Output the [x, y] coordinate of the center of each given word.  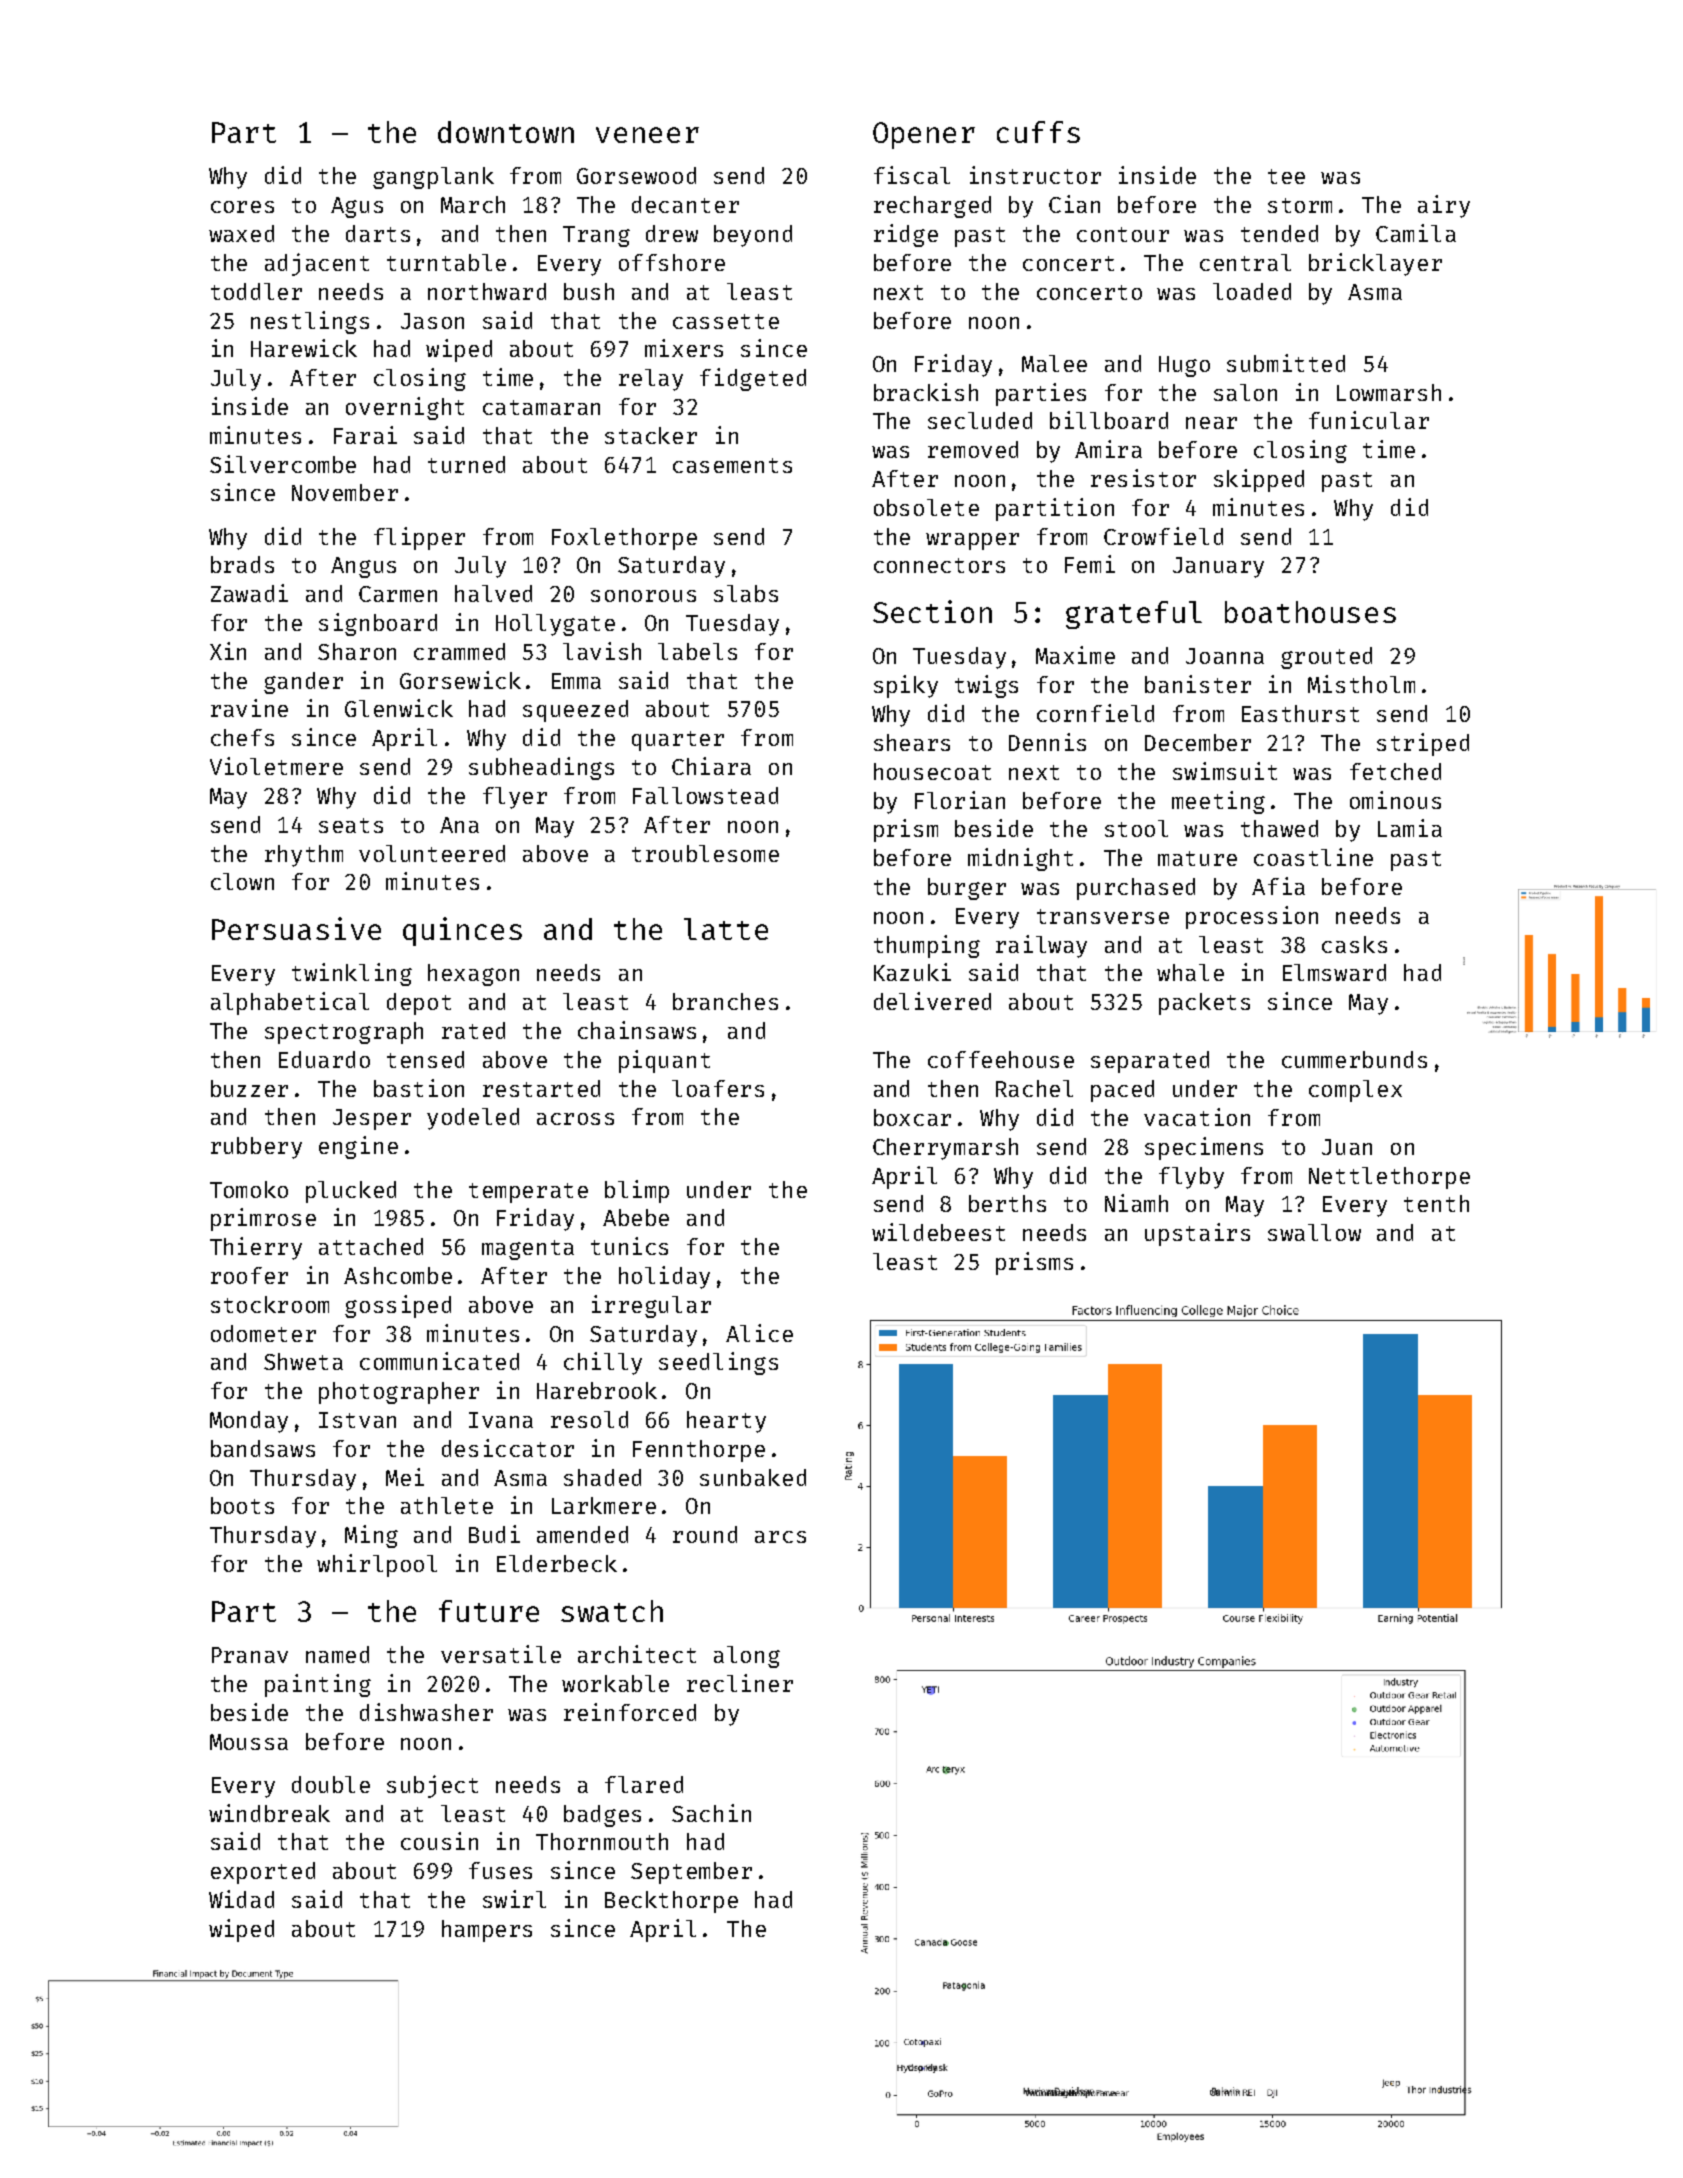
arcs [780, 1537]
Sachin [711, 1813]
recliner [740, 1683]
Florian [960, 800]
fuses [500, 1870]
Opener [924, 135]
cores [242, 207]
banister [1198, 684]
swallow [1314, 1232]
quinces [462, 931]
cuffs [1038, 132]
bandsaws [263, 1448]
